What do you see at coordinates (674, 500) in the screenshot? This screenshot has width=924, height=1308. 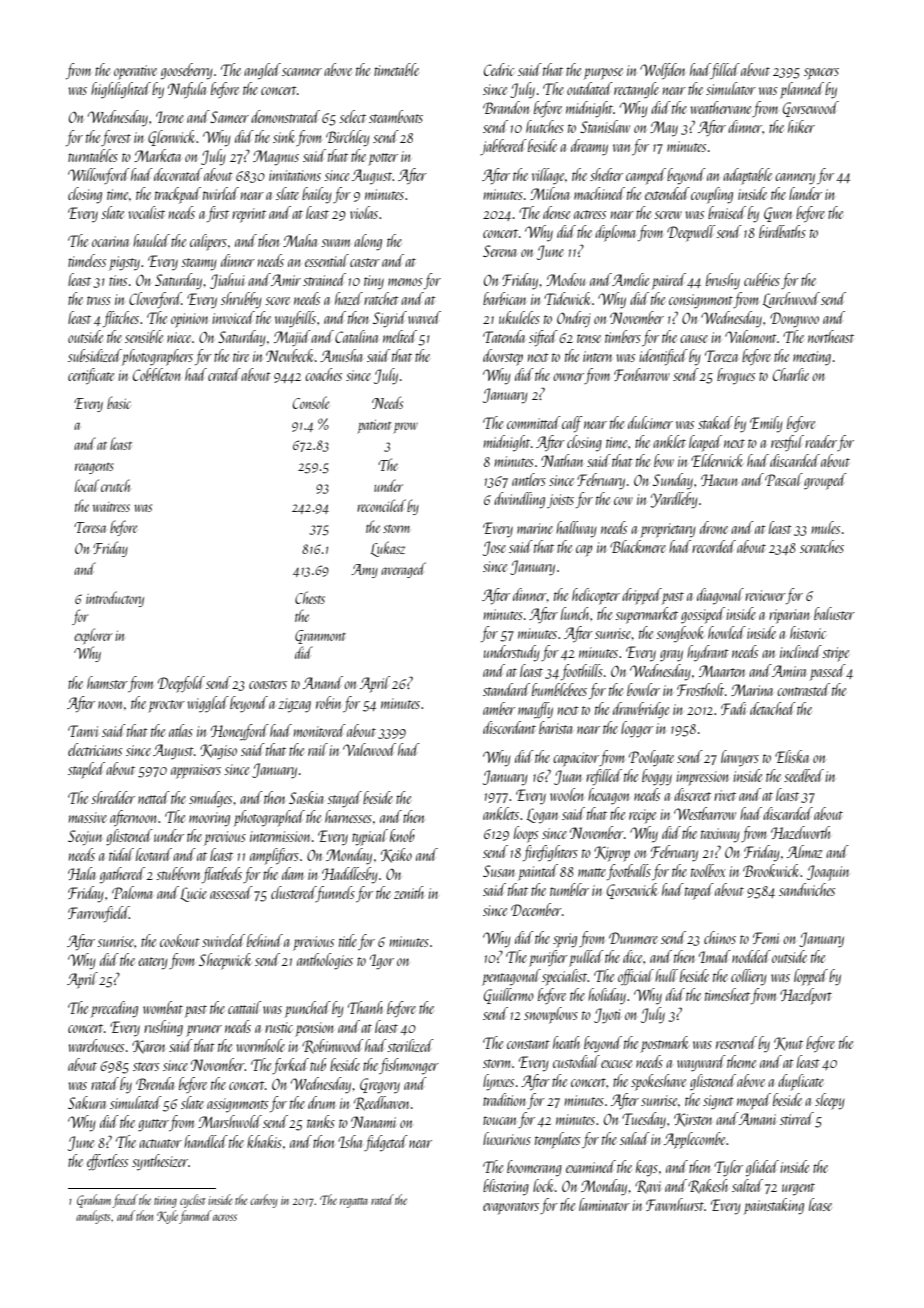 I see `Yardleby` at bounding box center [674, 500].
